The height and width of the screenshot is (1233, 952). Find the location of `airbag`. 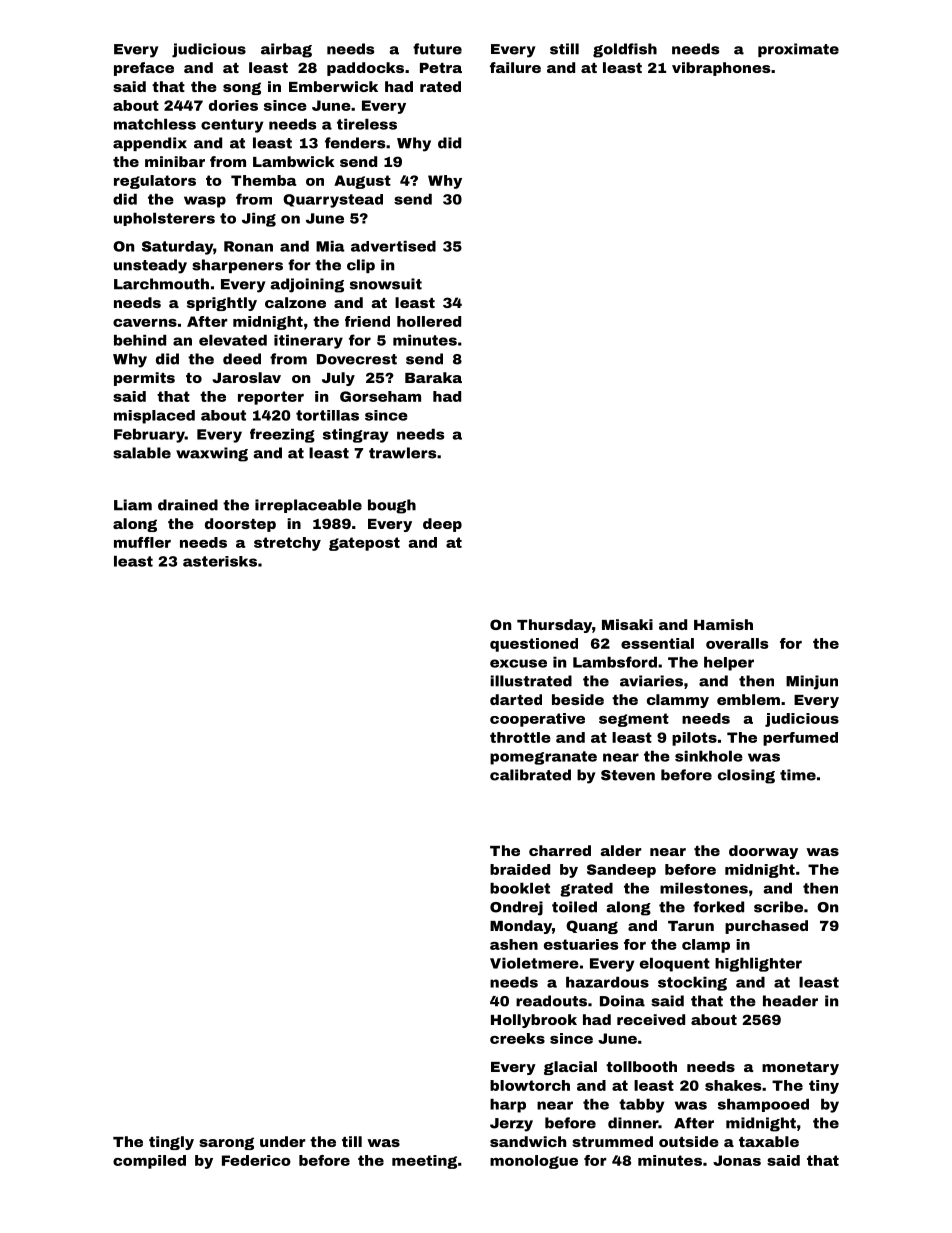

airbag is located at coordinates (286, 50).
